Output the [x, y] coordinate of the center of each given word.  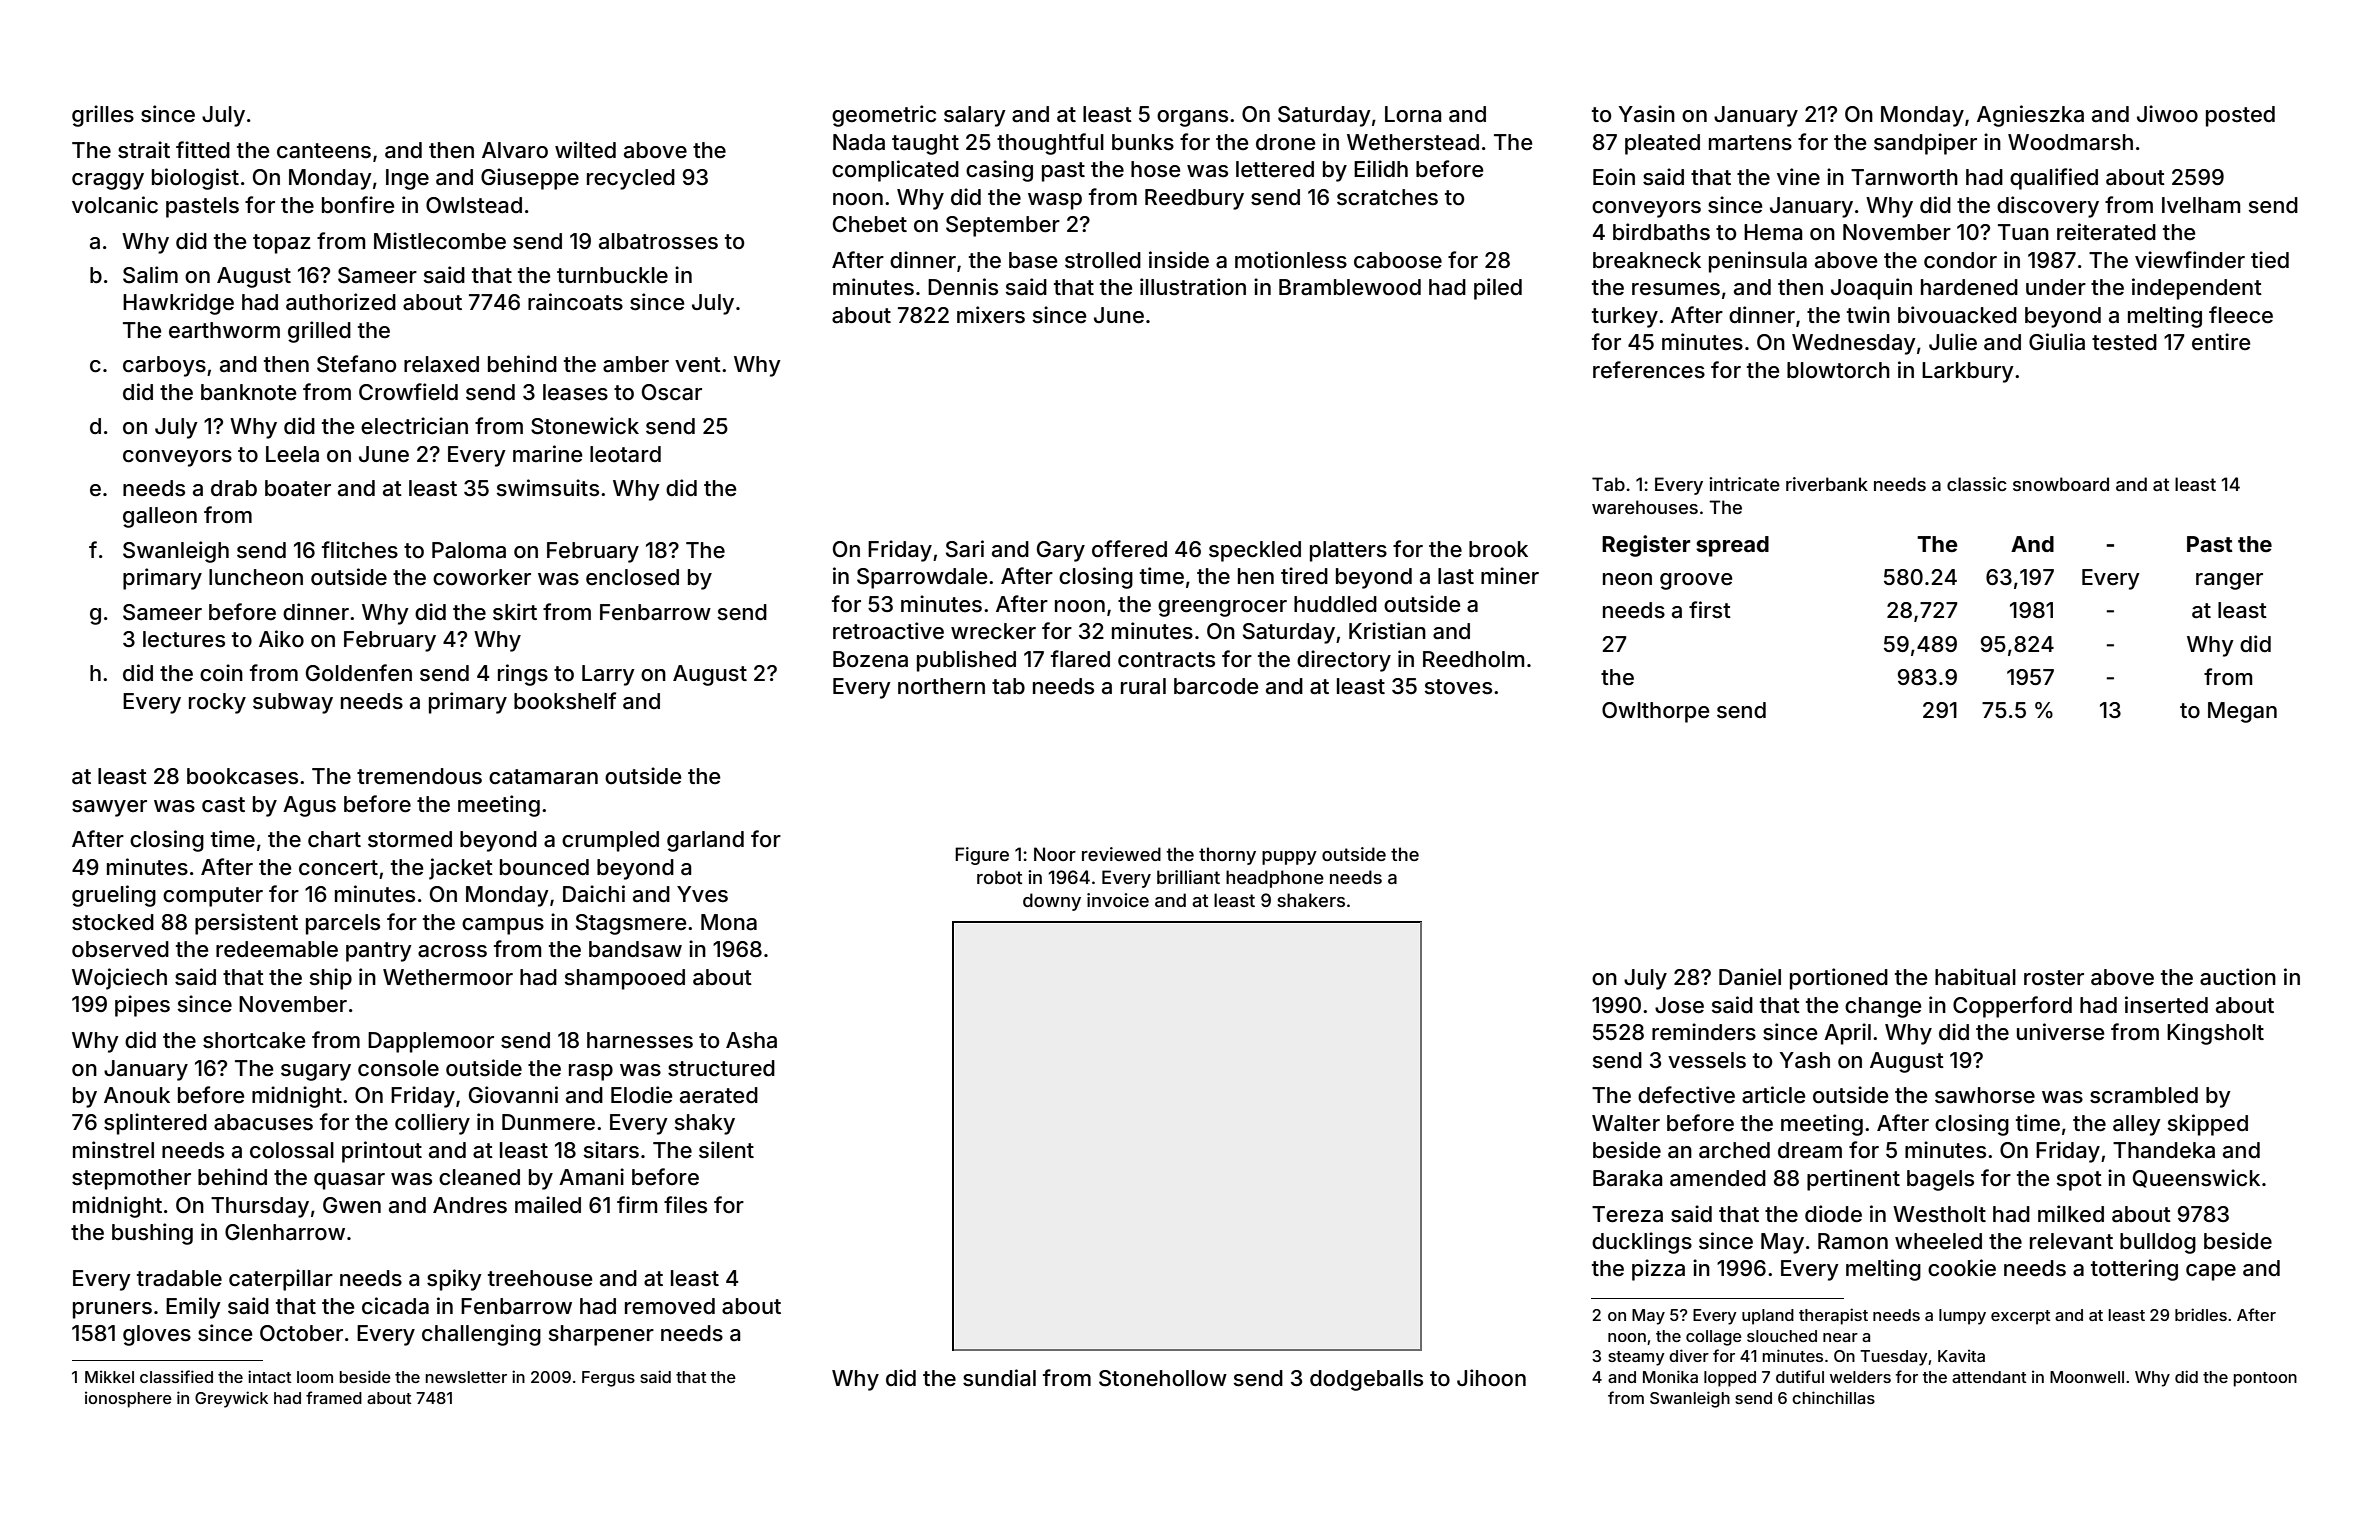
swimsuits [548, 488]
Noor [1055, 854]
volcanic [115, 205]
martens [1750, 143]
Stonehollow [1163, 1378]
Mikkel [109, 1376]
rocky [217, 703]
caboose [1398, 260]
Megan [2242, 712]
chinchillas [1833, 1397]
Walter [1626, 1123]
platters [1348, 551]
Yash [1805, 1060]
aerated [719, 1095]
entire [2221, 342]
